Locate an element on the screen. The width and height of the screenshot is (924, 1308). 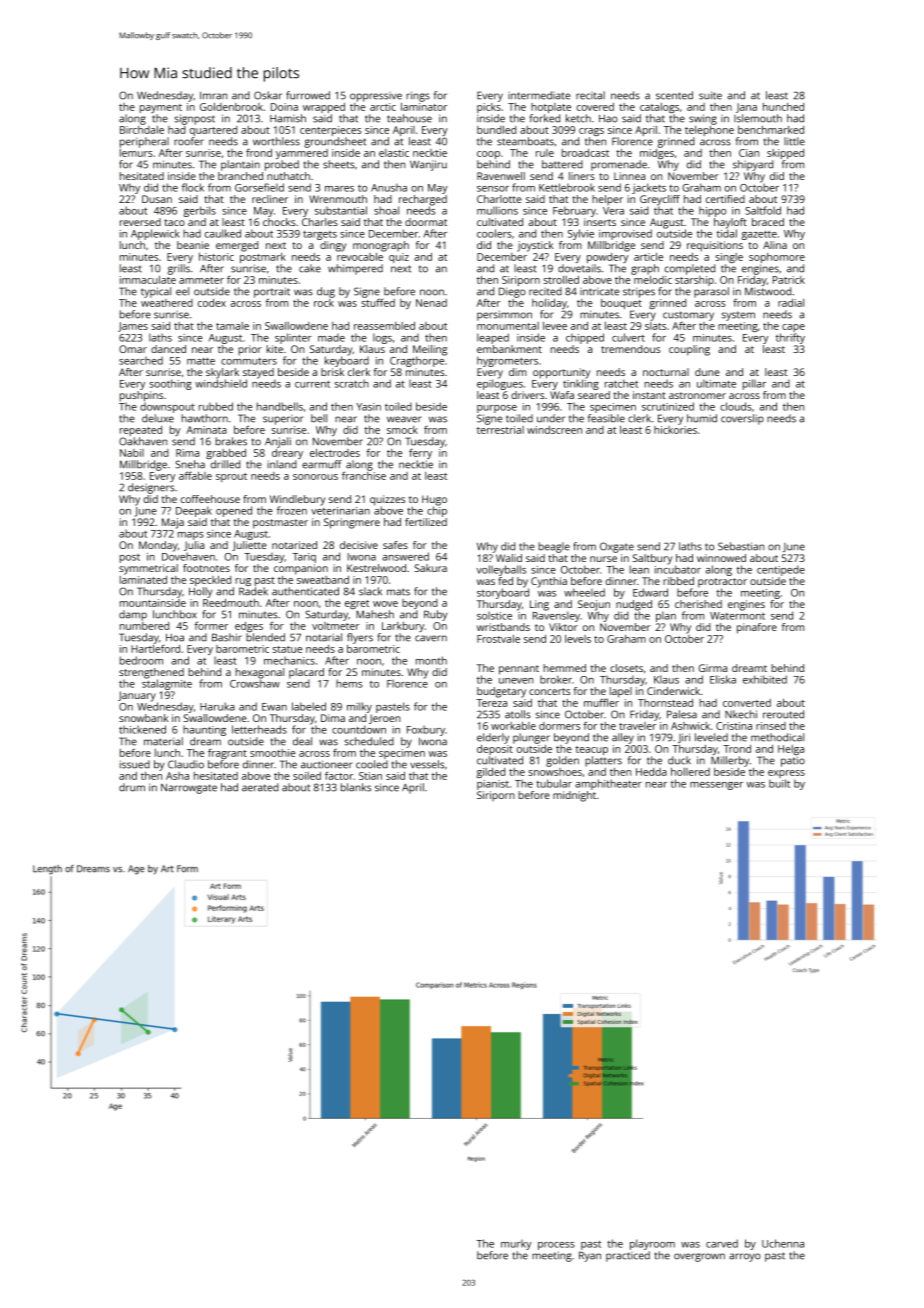
coverslip is located at coordinates (742, 419).
